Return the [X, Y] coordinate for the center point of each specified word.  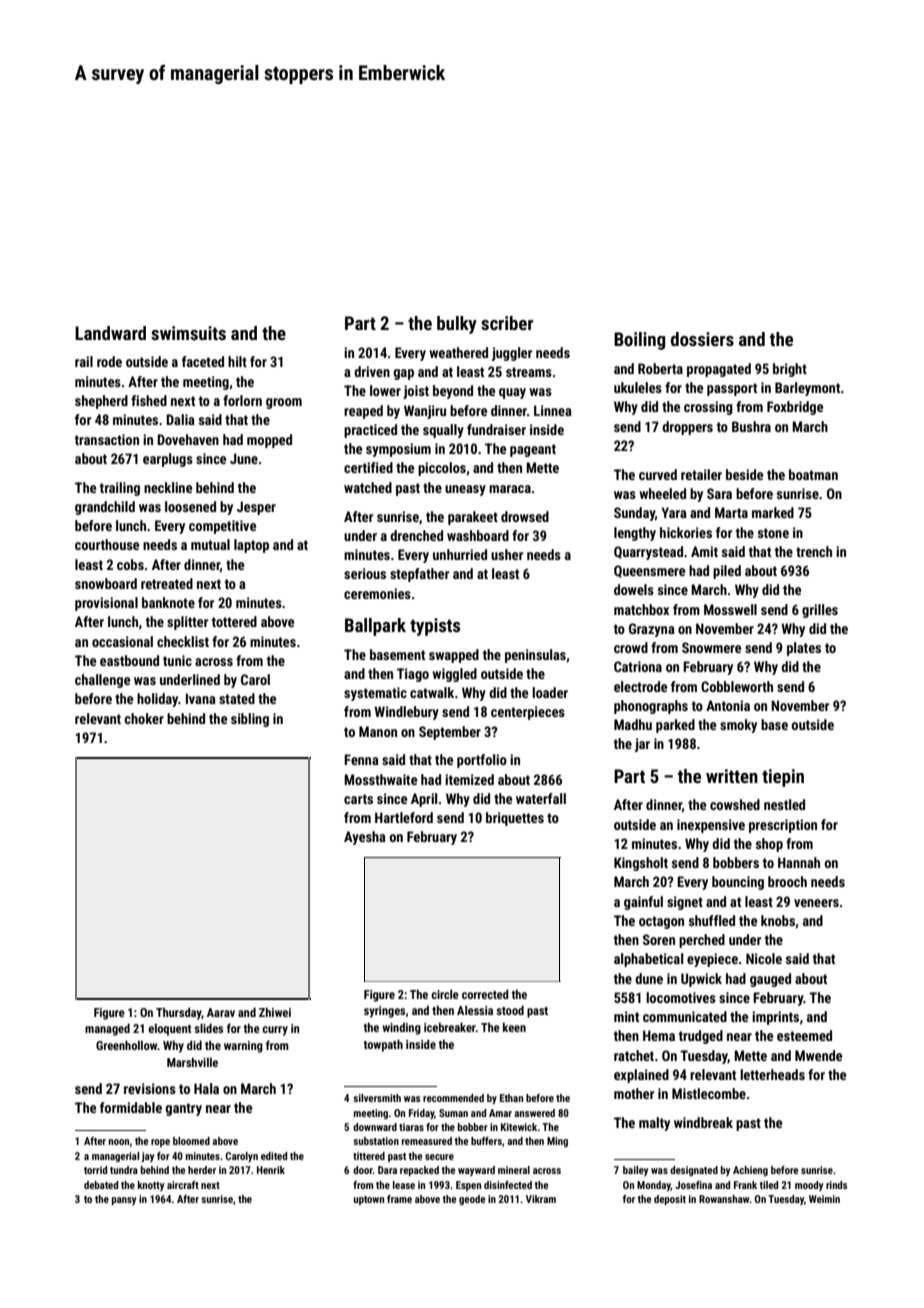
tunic [177, 660]
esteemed [804, 1035]
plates [804, 649]
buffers [486, 1141]
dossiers [702, 339]
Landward [110, 333]
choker [144, 718]
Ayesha [365, 838]
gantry [183, 1109]
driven [372, 371]
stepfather [419, 575]
